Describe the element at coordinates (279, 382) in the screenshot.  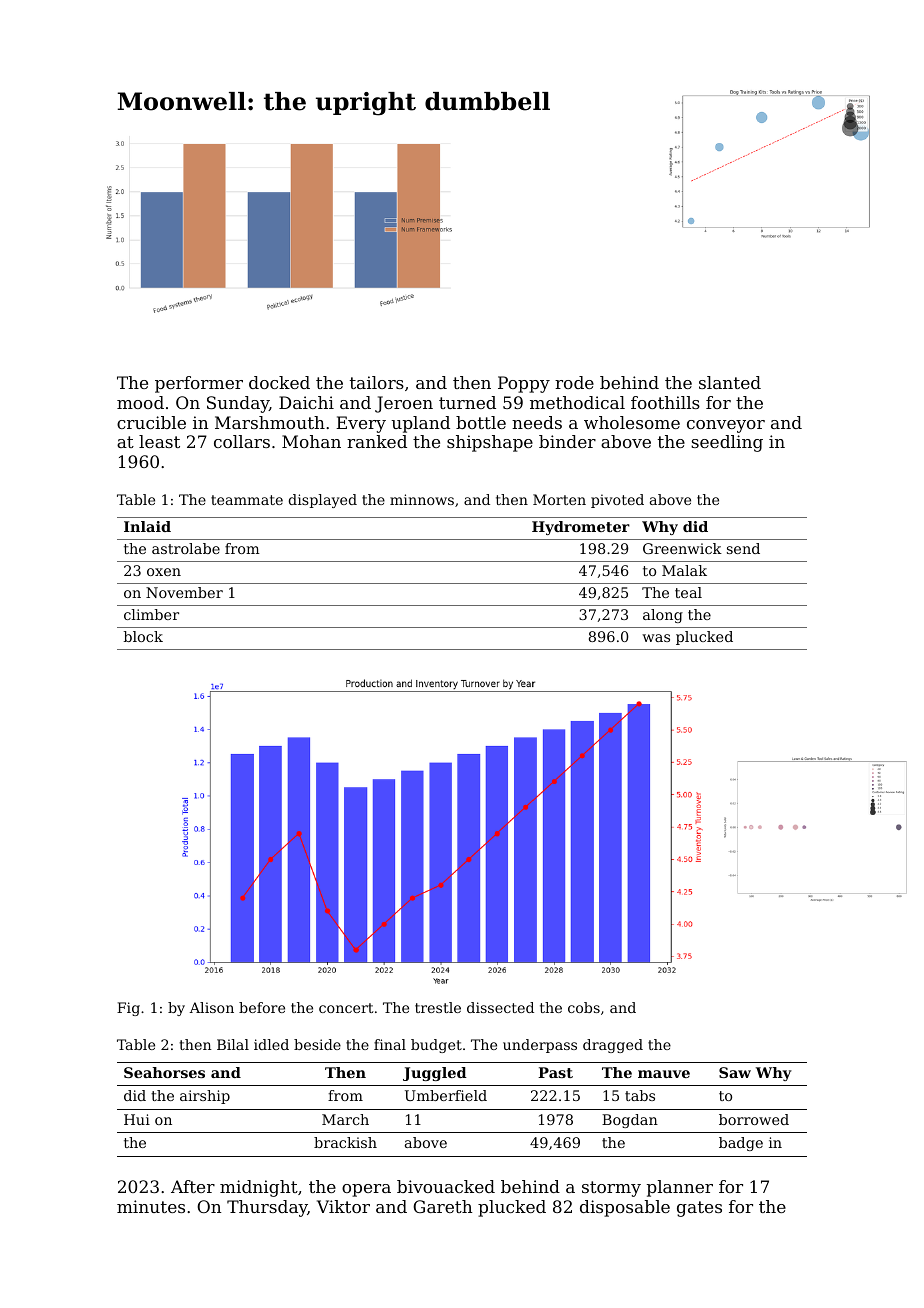
I see `docked` at that location.
